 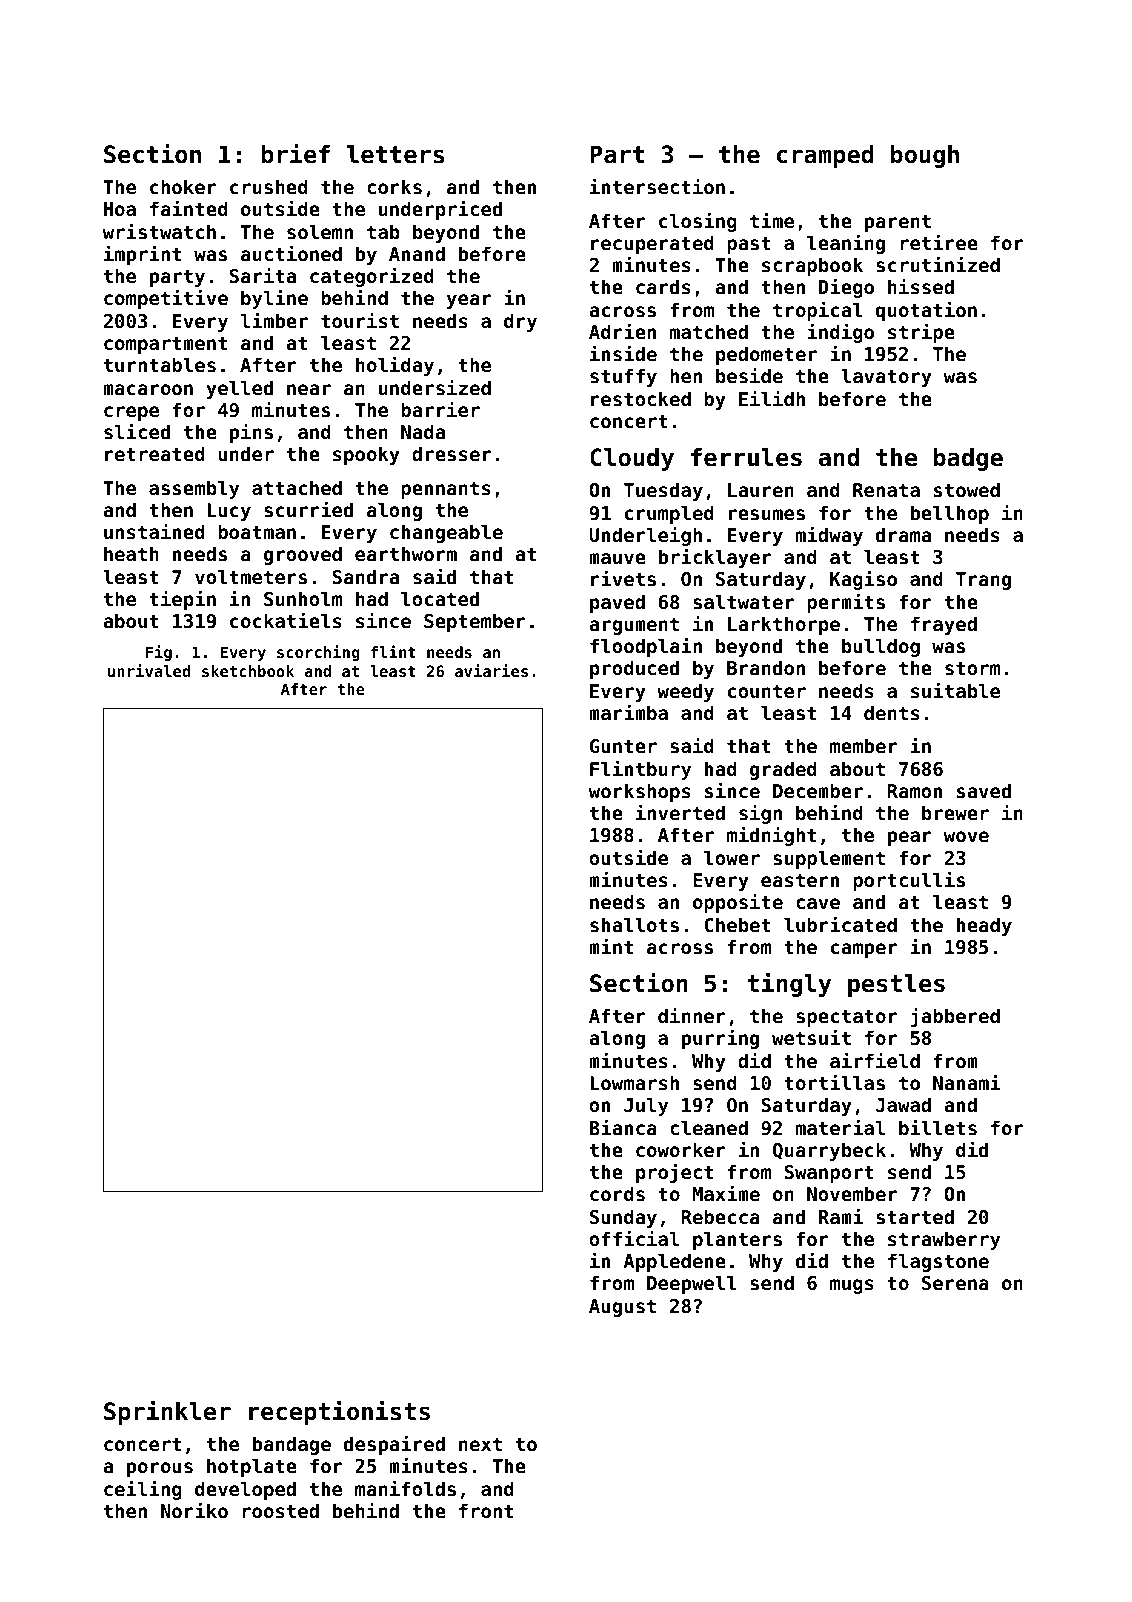 What do you see at coordinates (634, 925) in the screenshot?
I see `shallots` at bounding box center [634, 925].
